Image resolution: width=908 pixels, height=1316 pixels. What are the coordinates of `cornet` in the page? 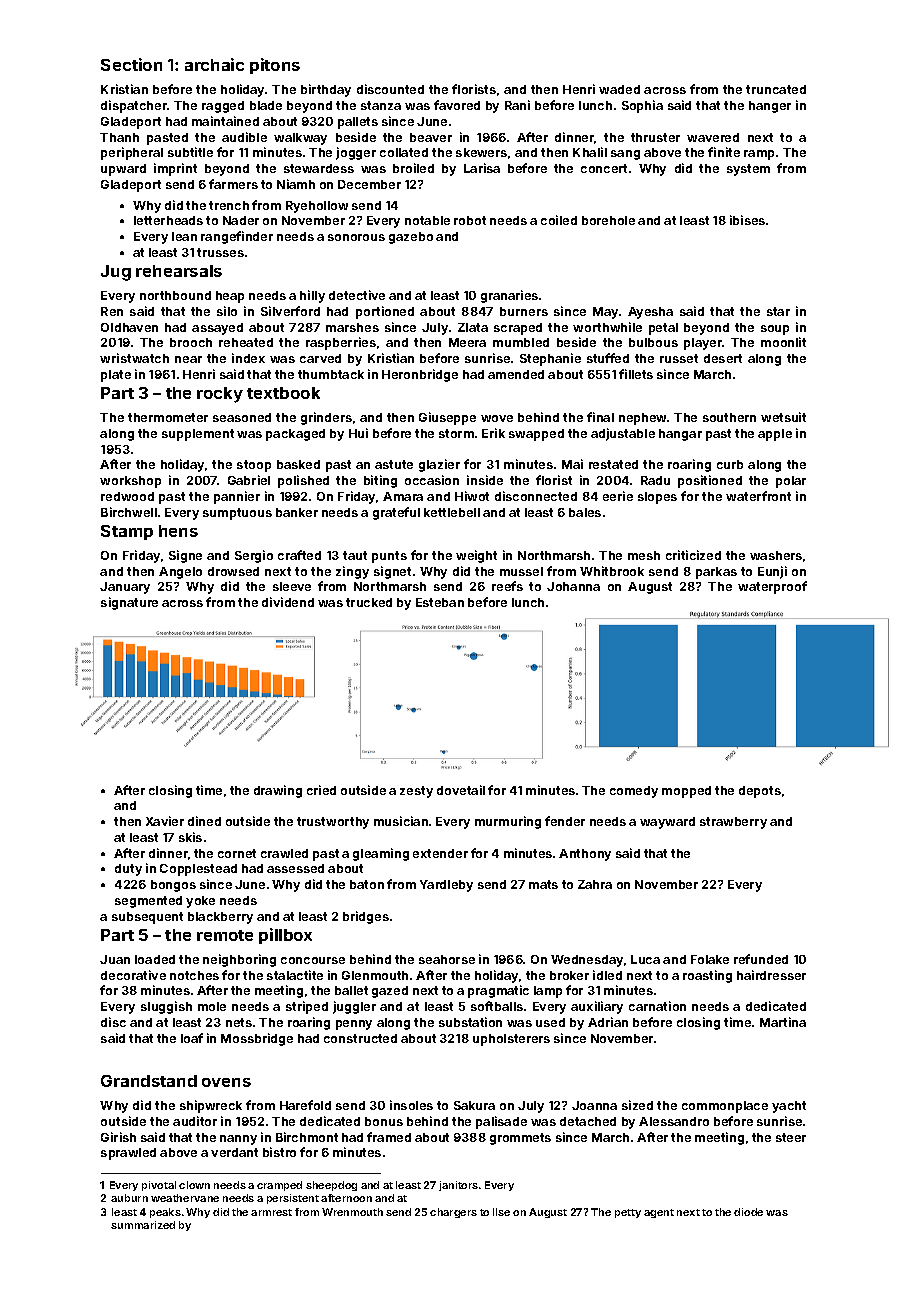 It's located at (237, 853).
